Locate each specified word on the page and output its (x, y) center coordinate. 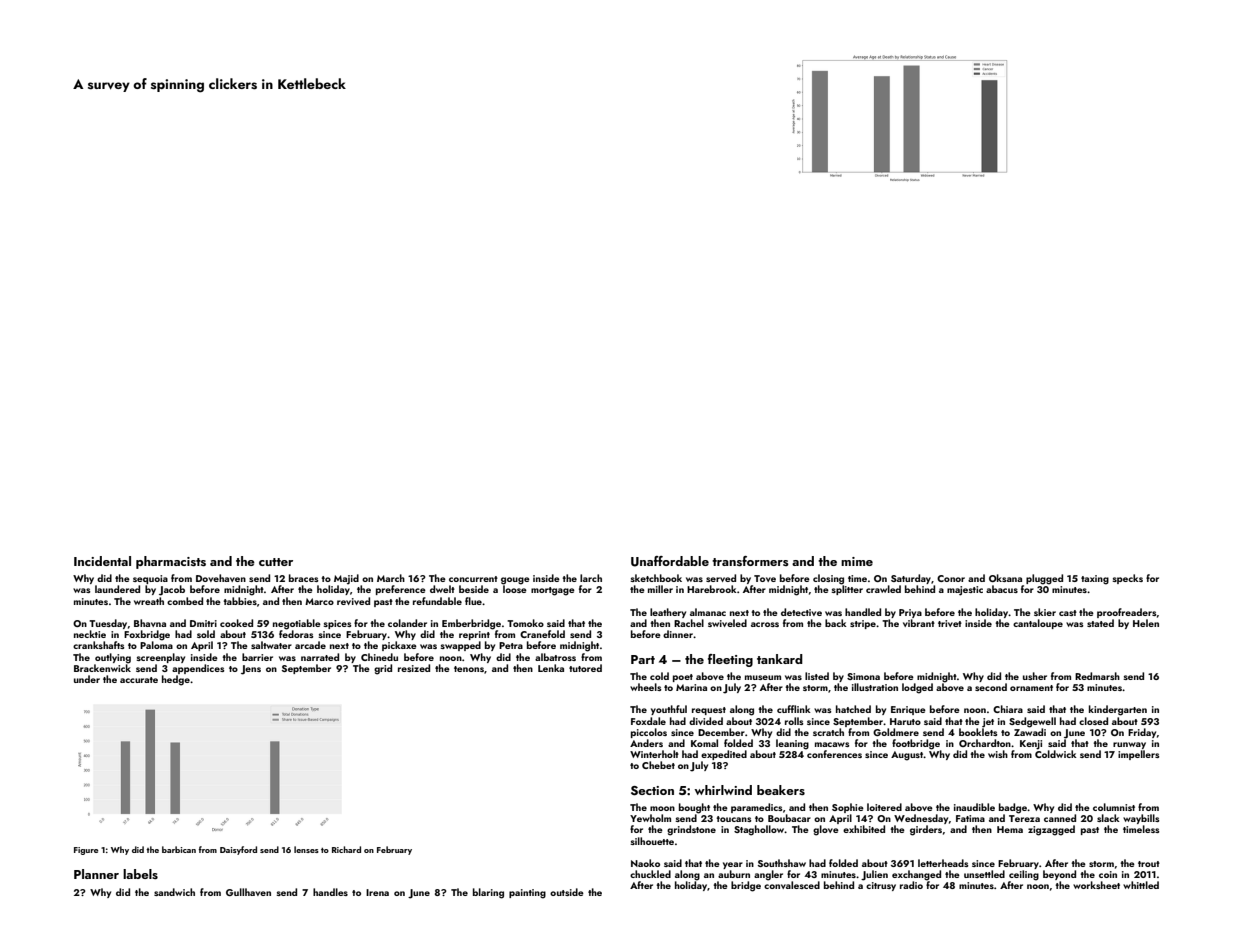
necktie (90, 634)
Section (652, 791)
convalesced (792, 885)
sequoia (150, 579)
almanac (708, 612)
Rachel (689, 623)
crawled (883, 589)
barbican (179, 849)
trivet (950, 623)
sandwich (174, 892)
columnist (1114, 807)
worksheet (1096, 885)
